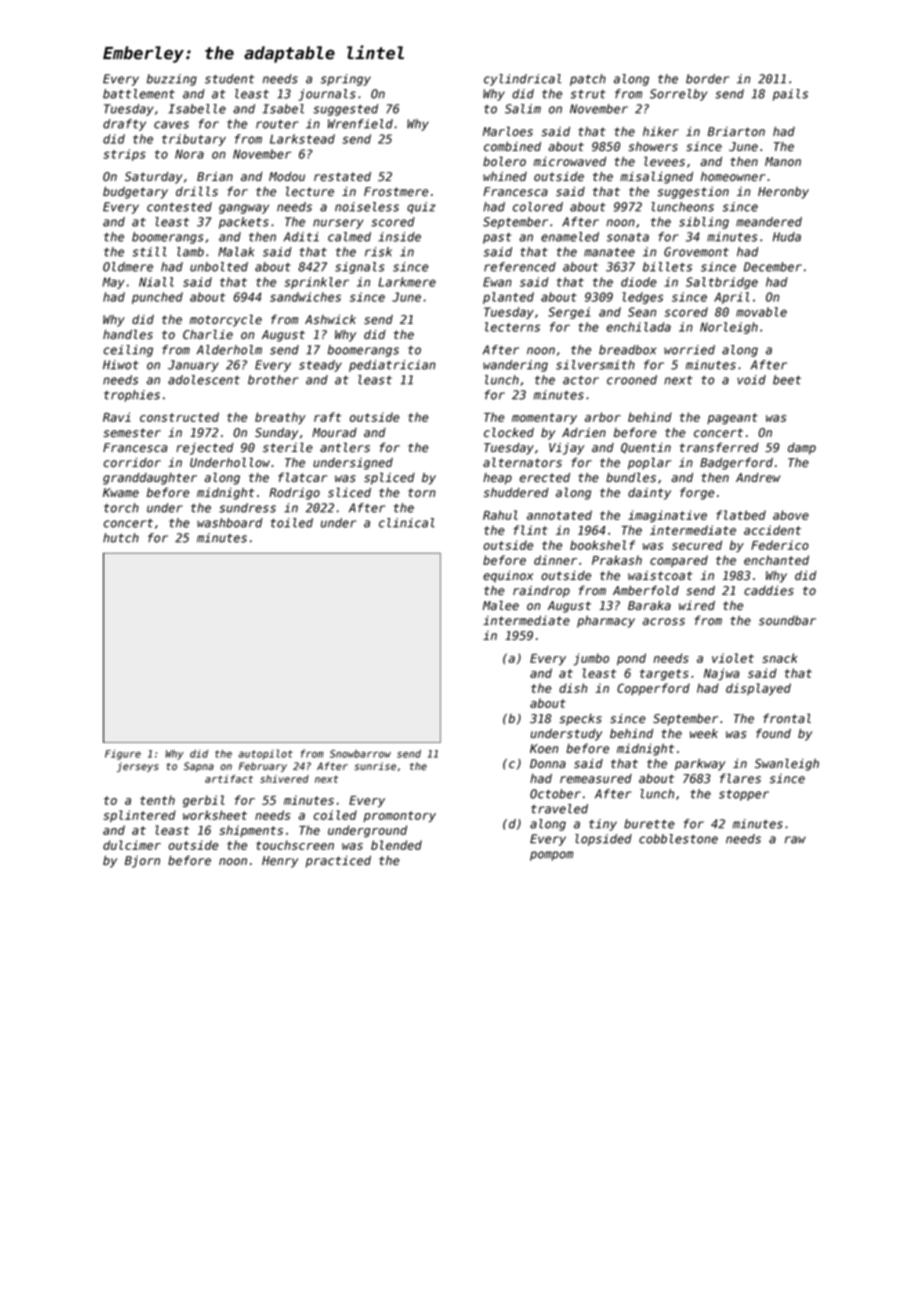  What do you see at coordinates (512, 327) in the document?
I see `lecterns` at bounding box center [512, 327].
